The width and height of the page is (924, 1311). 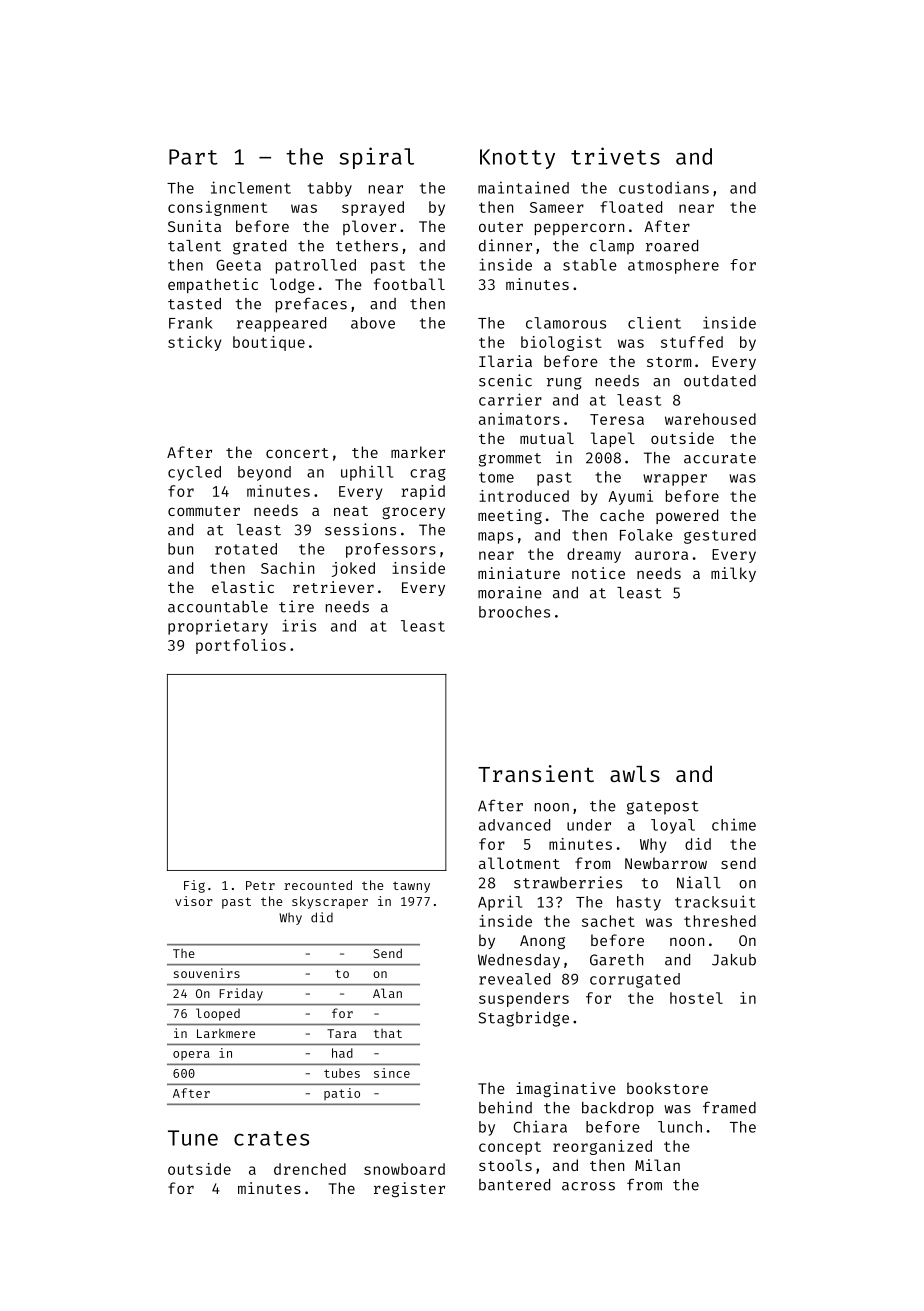 I want to click on Transient, so click(x=536, y=773).
